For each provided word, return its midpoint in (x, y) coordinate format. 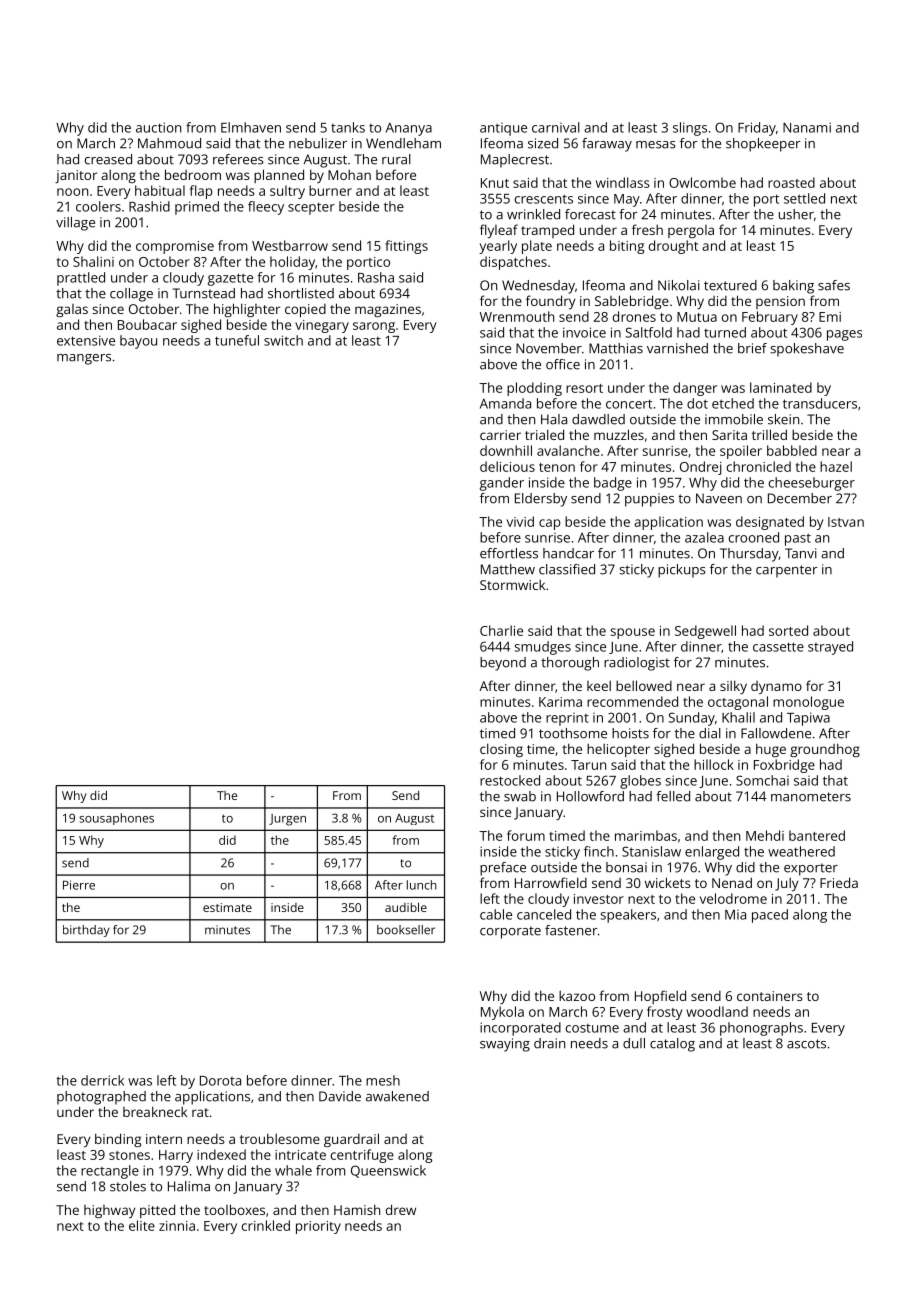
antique (503, 129)
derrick (102, 1080)
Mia (735, 915)
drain (549, 1043)
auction (158, 127)
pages (844, 335)
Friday (757, 129)
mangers (84, 359)
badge (613, 484)
